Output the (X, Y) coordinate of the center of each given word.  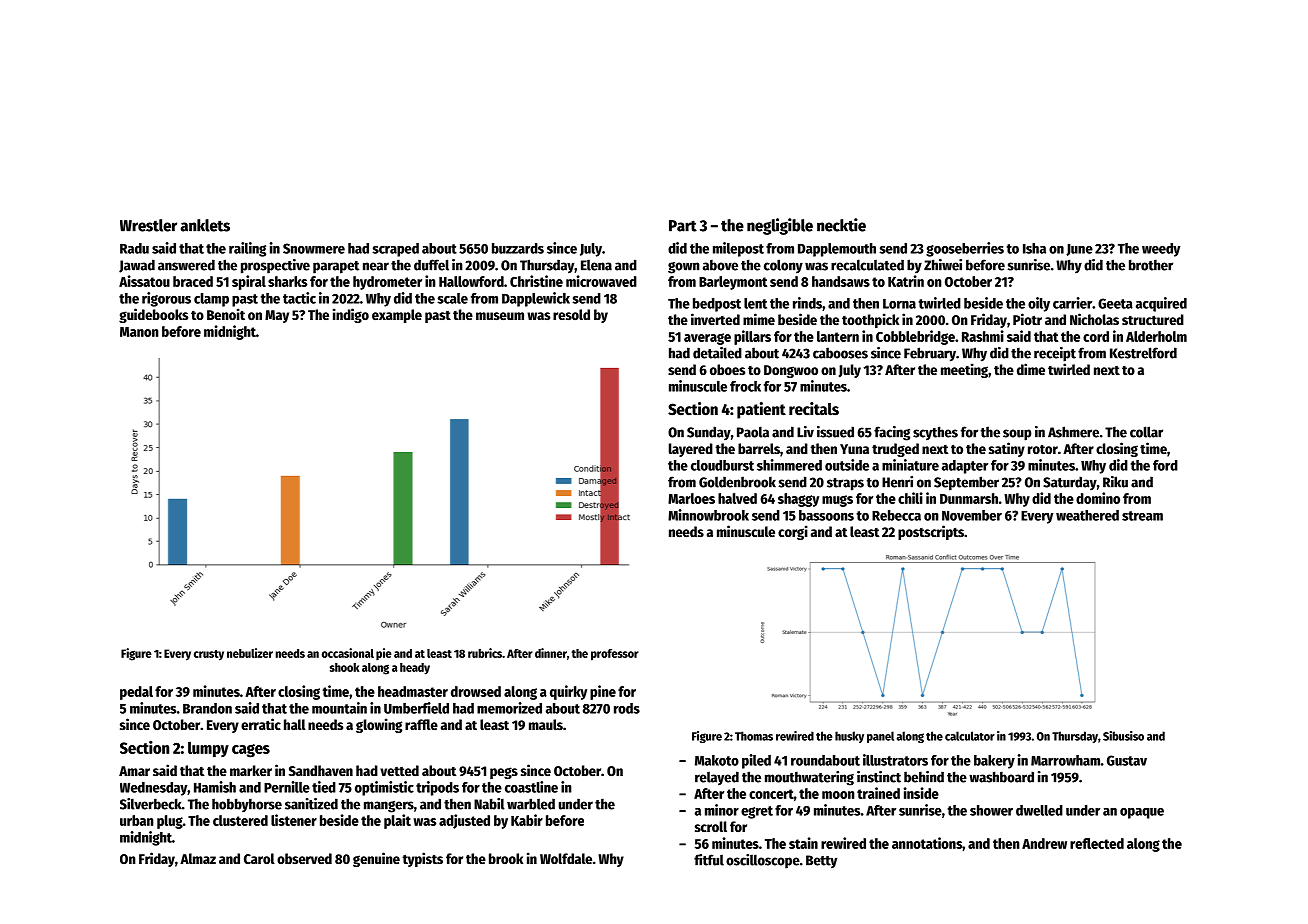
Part (683, 226)
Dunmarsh (969, 498)
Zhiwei (943, 265)
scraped (395, 250)
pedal (136, 693)
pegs (504, 773)
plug (170, 822)
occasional (348, 653)
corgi (793, 532)
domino (1098, 498)
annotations (927, 843)
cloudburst (722, 465)
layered (691, 450)
